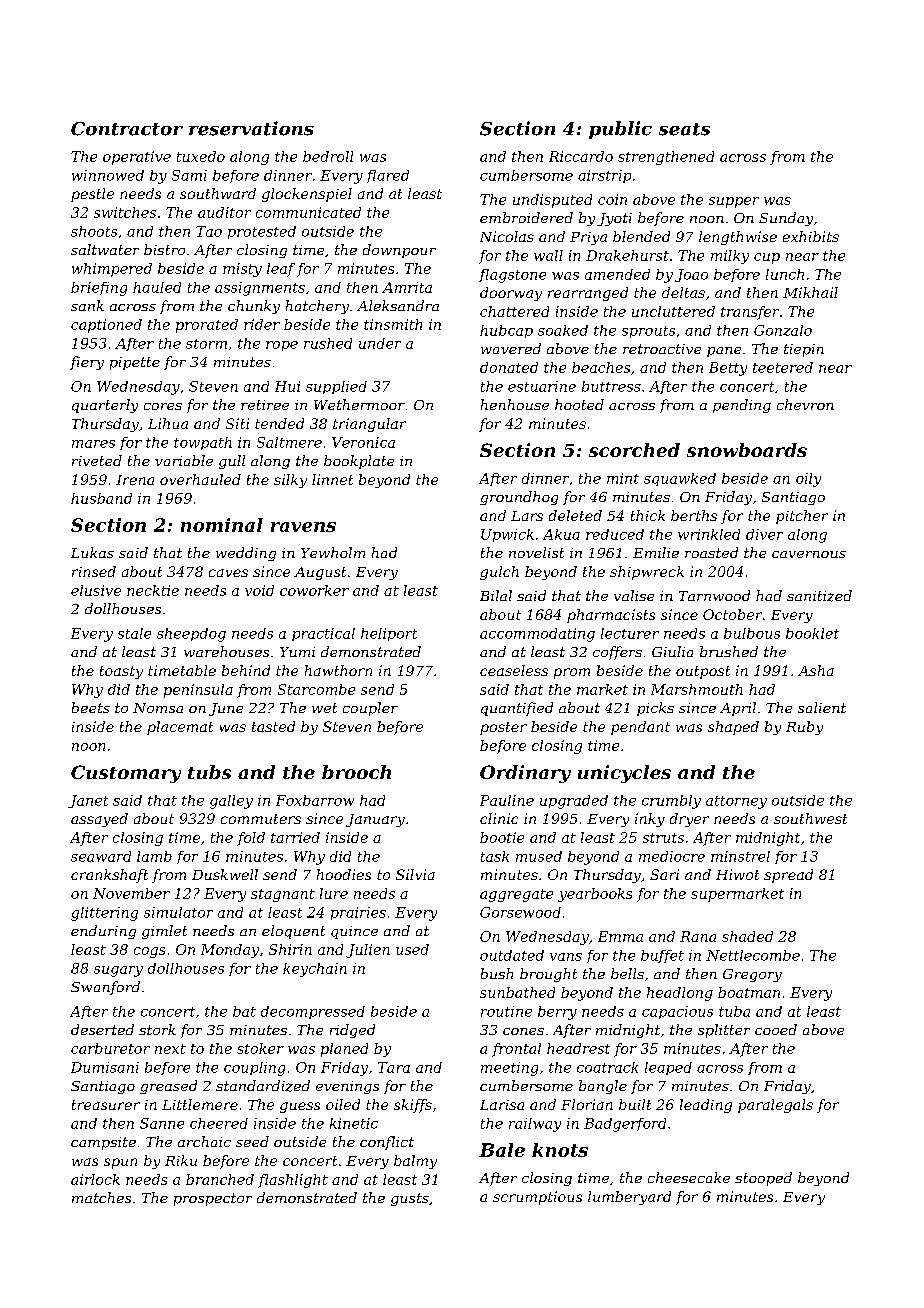 Image resolution: width=924 pixels, height=1308 pixels. I want to click on cooed, so click(776, 1029).
